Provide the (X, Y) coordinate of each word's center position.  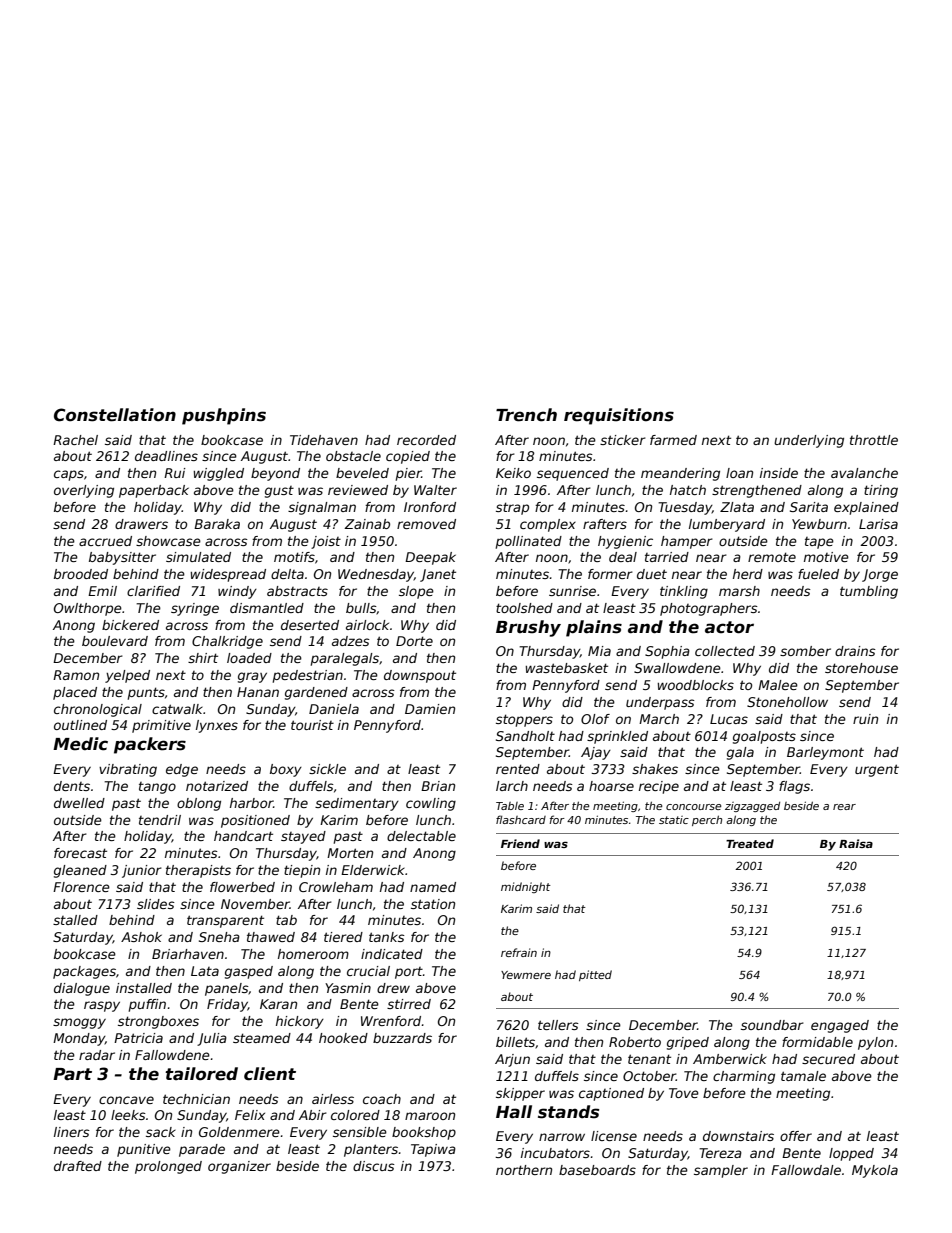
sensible (360, 1132)
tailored (201, 1074)
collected (725, 651)
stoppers (524, 720)
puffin (147, 1005)
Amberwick (730, 1059)
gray (252, 677)
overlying (84, 491)
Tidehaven (324, 440)
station (433, 904)
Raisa (856, 843)
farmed (673, 440)
